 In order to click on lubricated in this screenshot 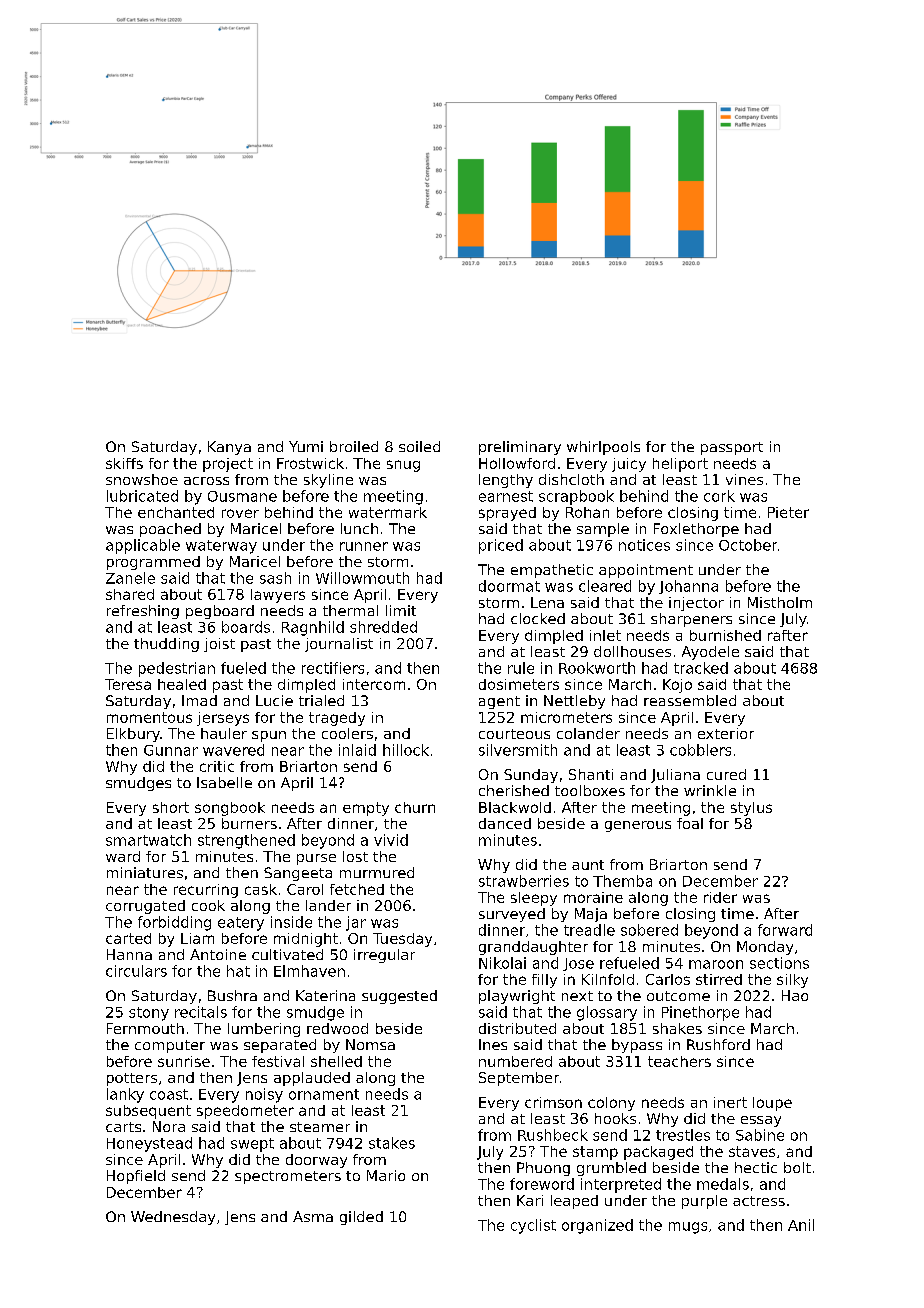, I will do `click(142, 496)`.
